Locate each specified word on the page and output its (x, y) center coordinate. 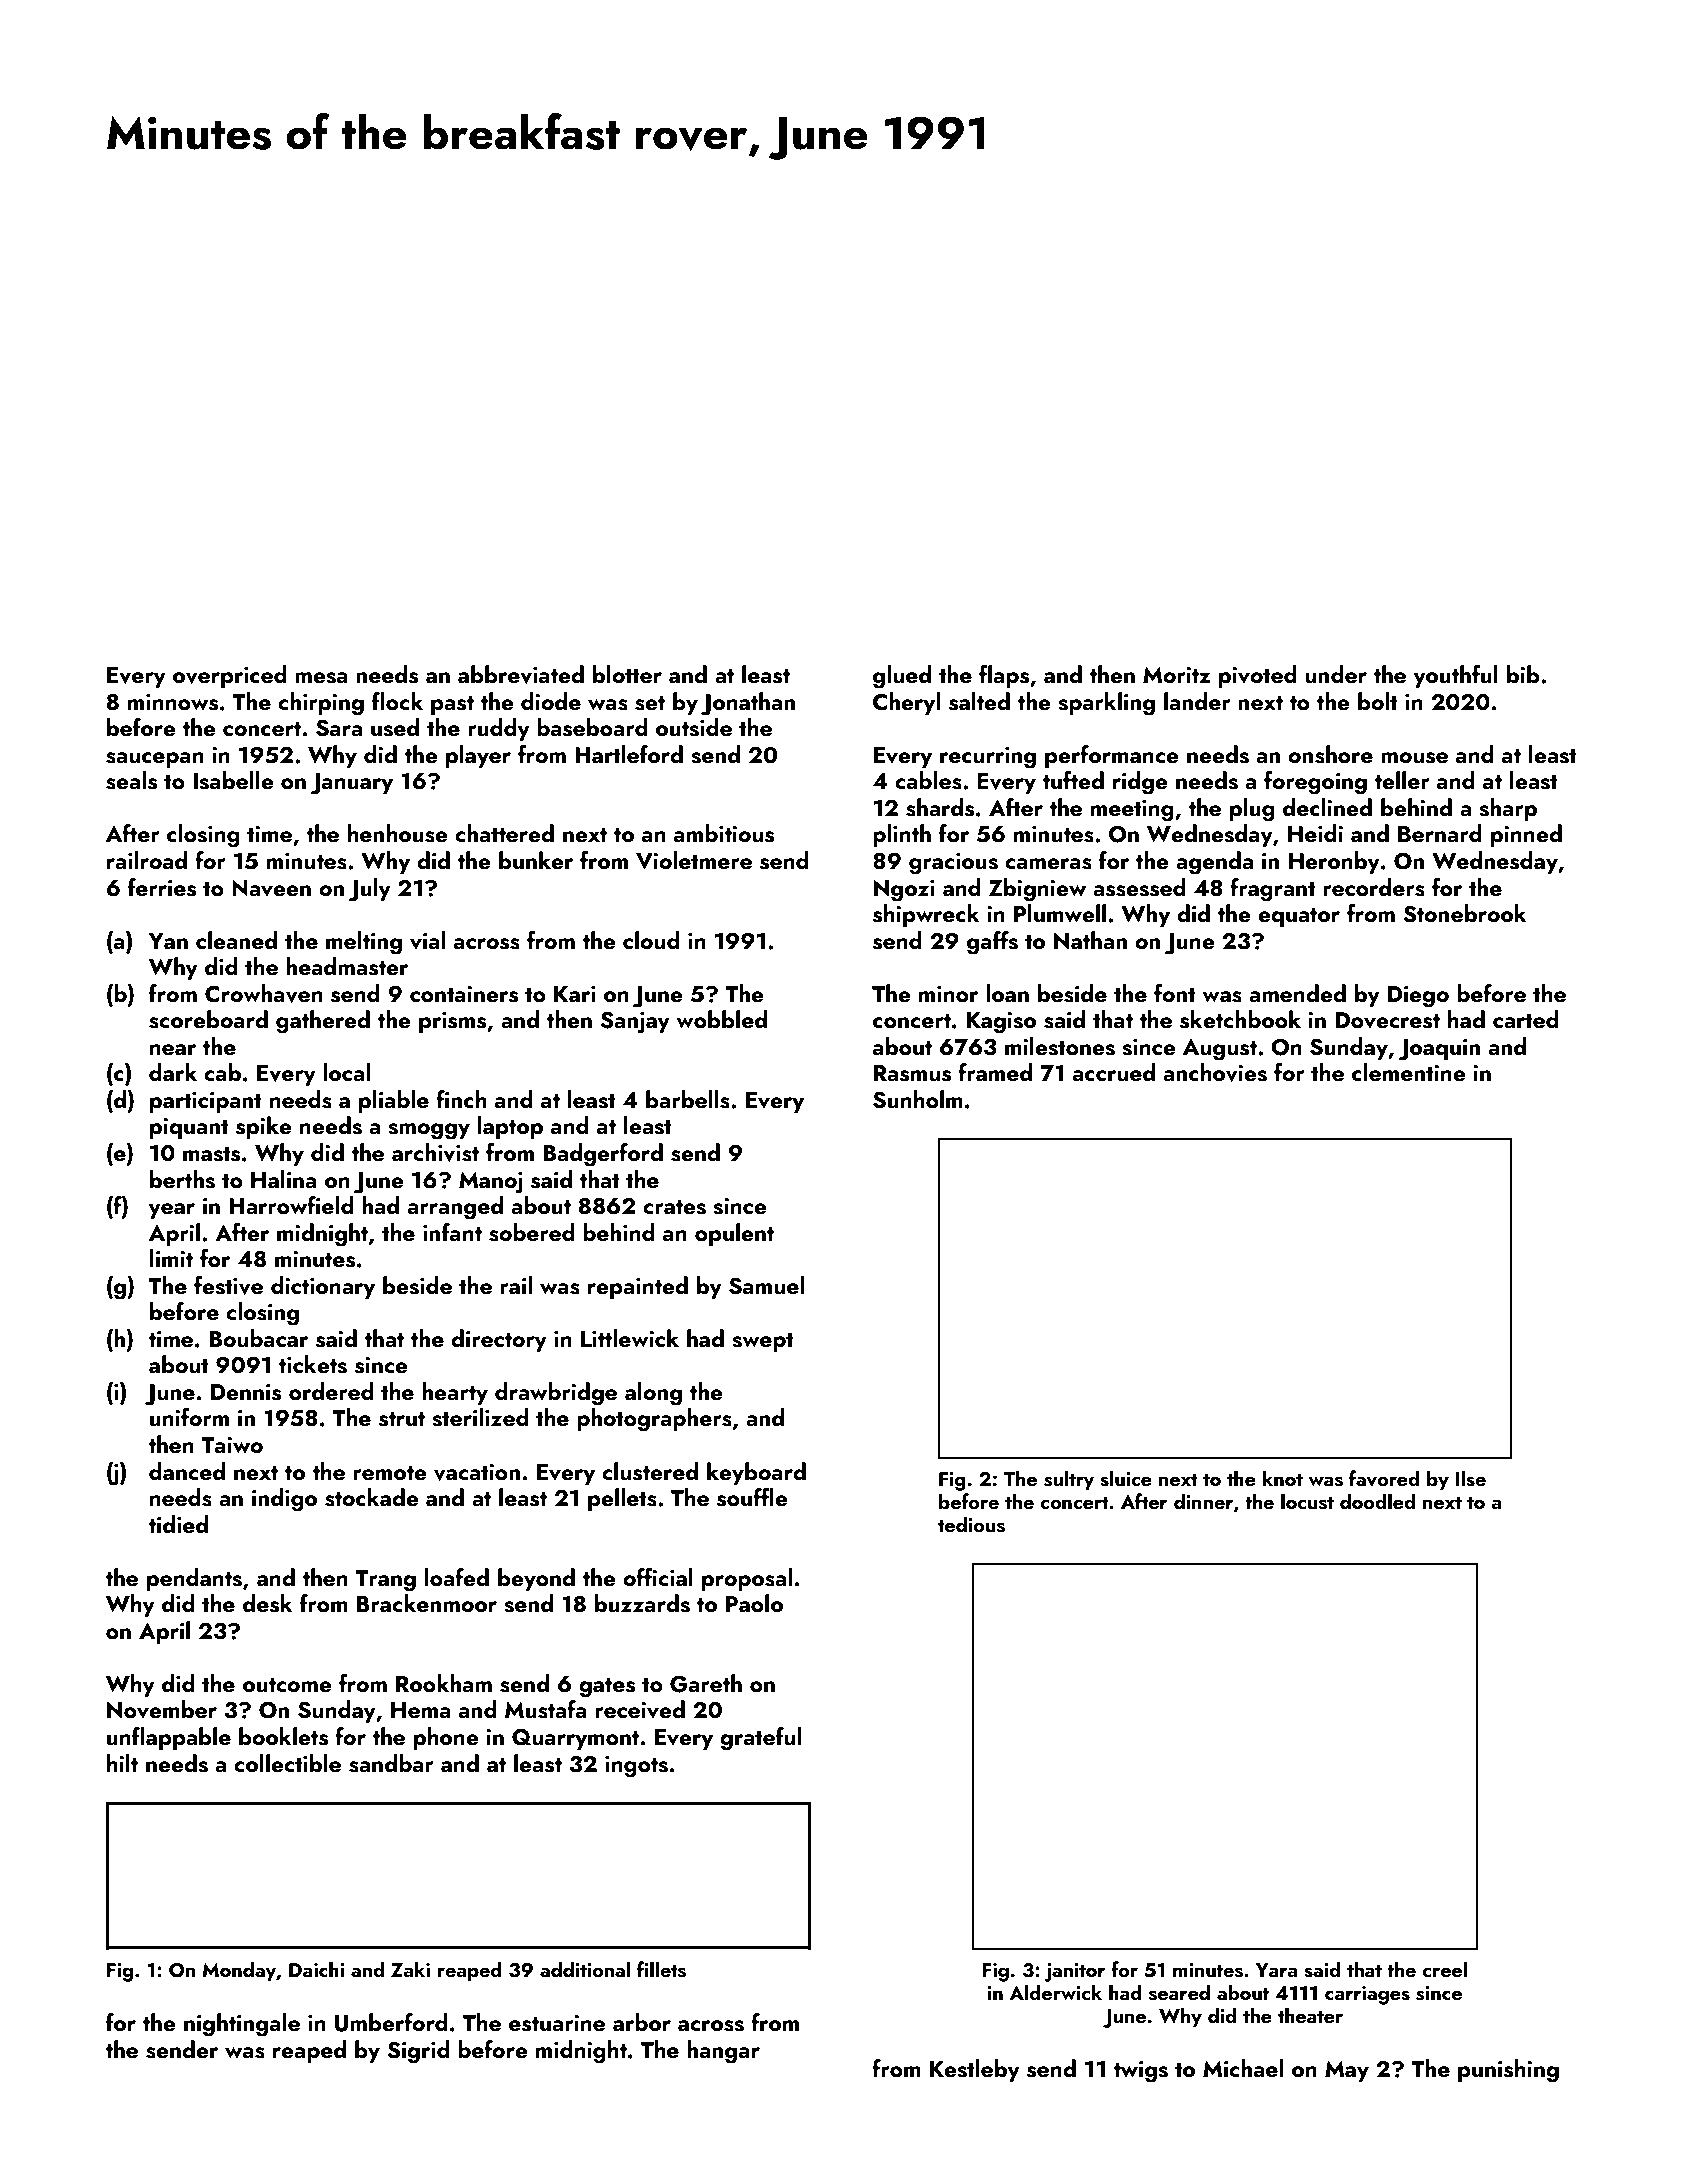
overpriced (230, 676)
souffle (752, 1497)
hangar (723, 2052)
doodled (1377, 1501)
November (162, 1709)
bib (1523, 674)
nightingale (242, 2025)
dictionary (323, 1287)
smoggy (429, 1131)
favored (1384, 1478)
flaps (1004, 676)
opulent (734, 1234)
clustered (650, 1471)
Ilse (1470, 1478)
